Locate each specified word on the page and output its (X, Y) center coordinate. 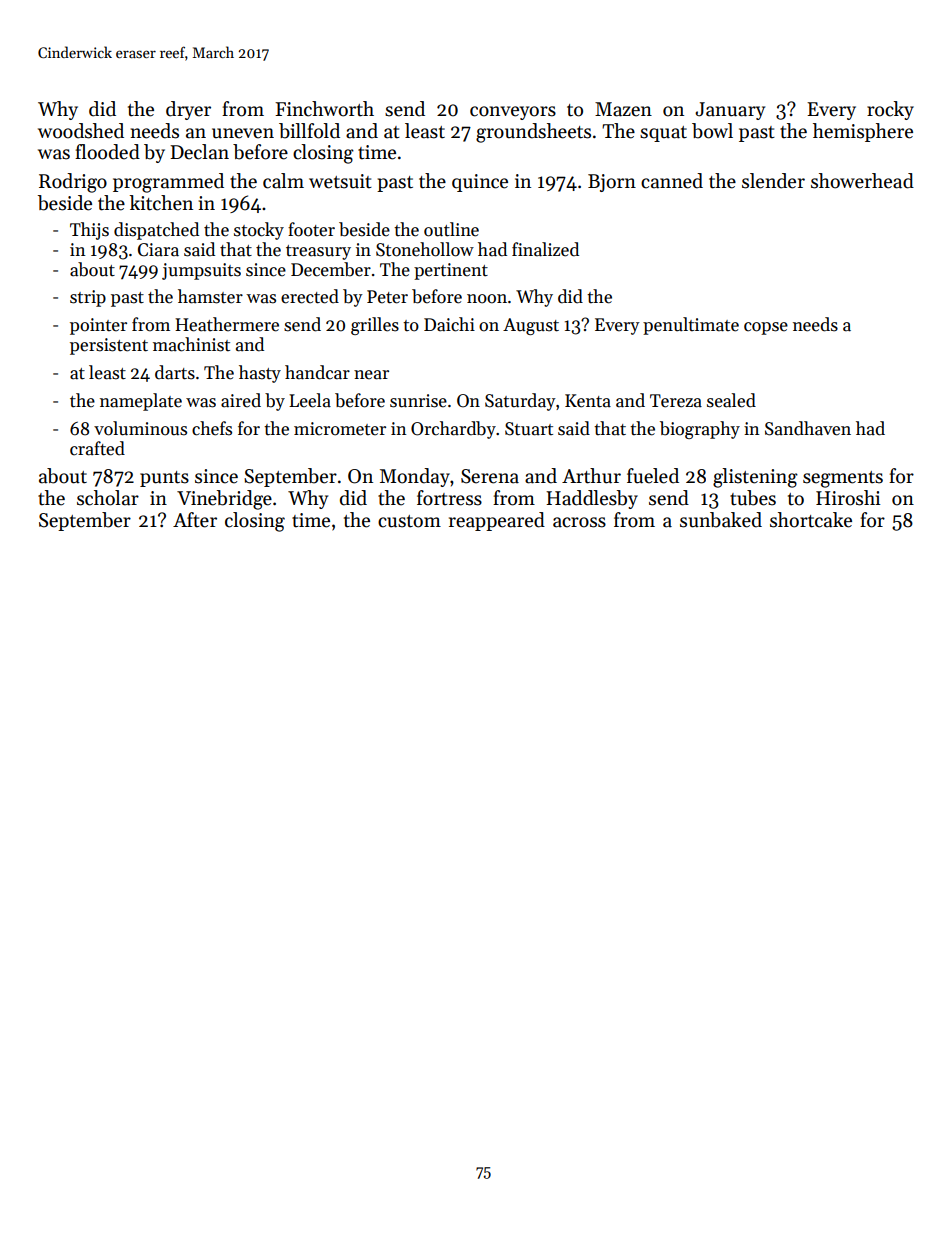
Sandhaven (808, 428)
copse (766, 328)
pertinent (451, 271)
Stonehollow (425, 249)
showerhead (862, 181)
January (730, 111)
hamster (210, 296)
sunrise (418, 401)
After (195, 520)
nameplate (141, 402)
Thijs (89, 231)
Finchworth (324, 109)
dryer (188, 110)
